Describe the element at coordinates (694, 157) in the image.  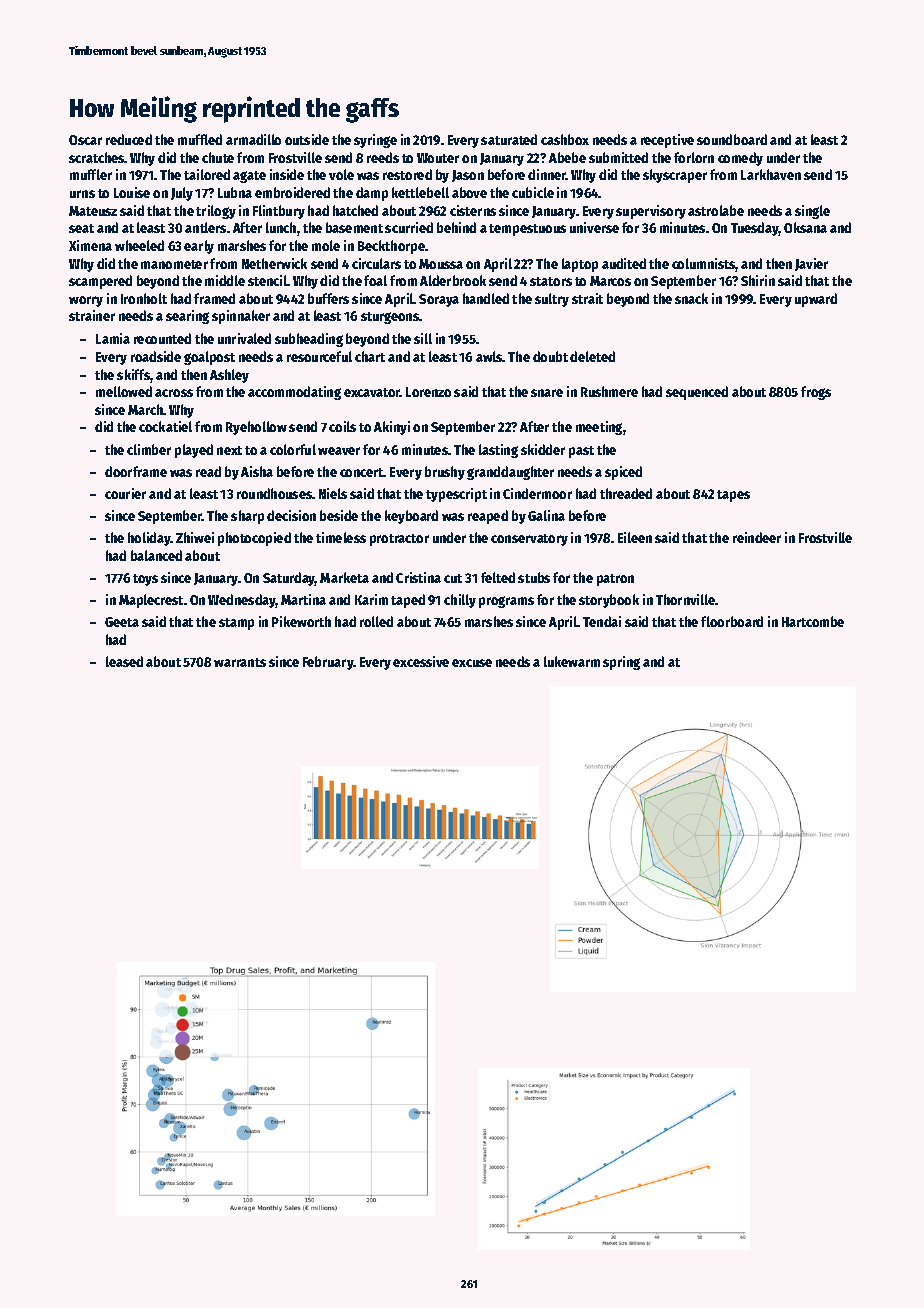
I see `forlorn` at that location.
